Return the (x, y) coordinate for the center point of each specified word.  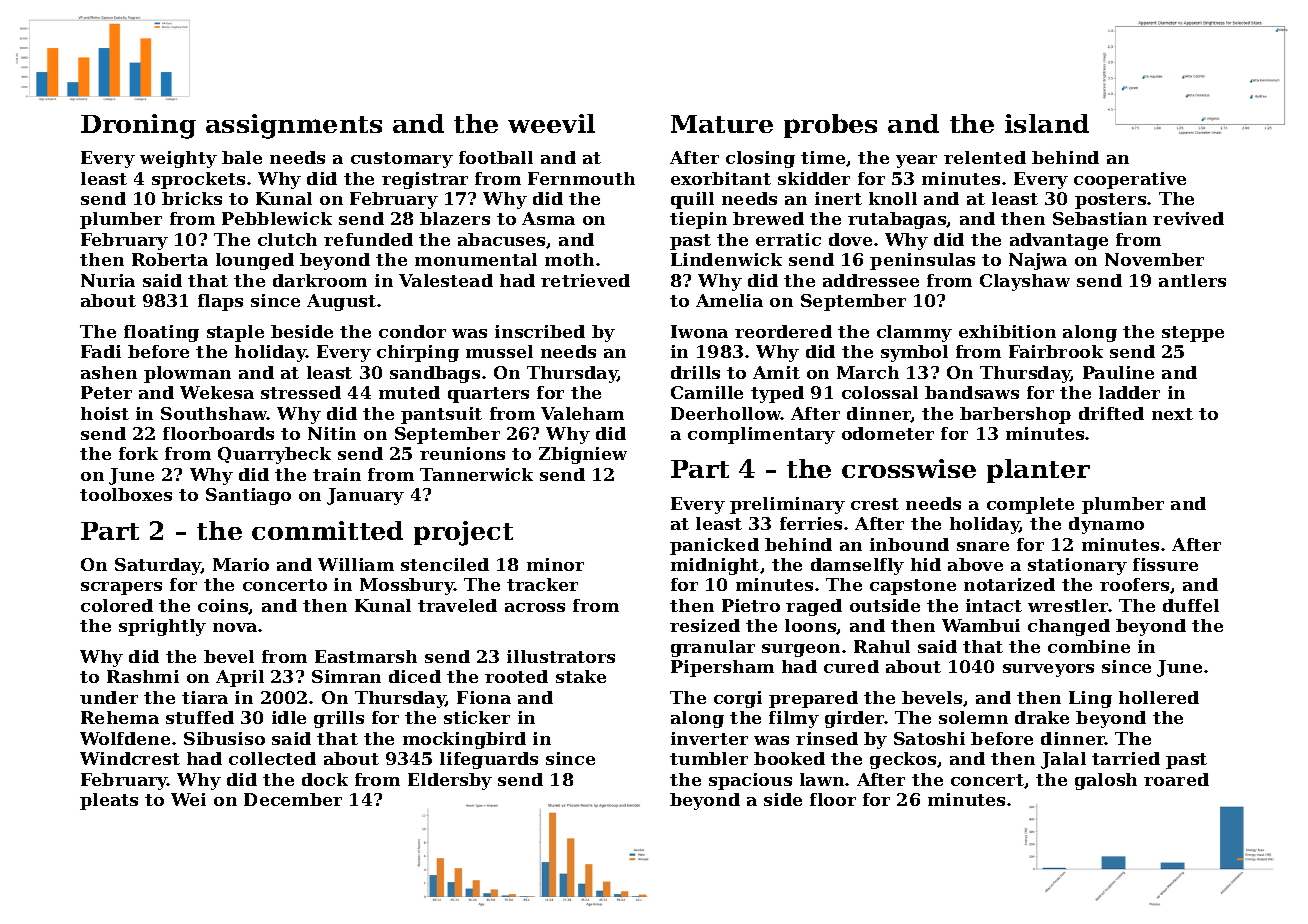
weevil (551, 123)
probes (830, 126)
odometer (888, 433)
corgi (738, 699)
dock (325, 779)
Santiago (248, 496)
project (463, 533)
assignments (294, 126)
